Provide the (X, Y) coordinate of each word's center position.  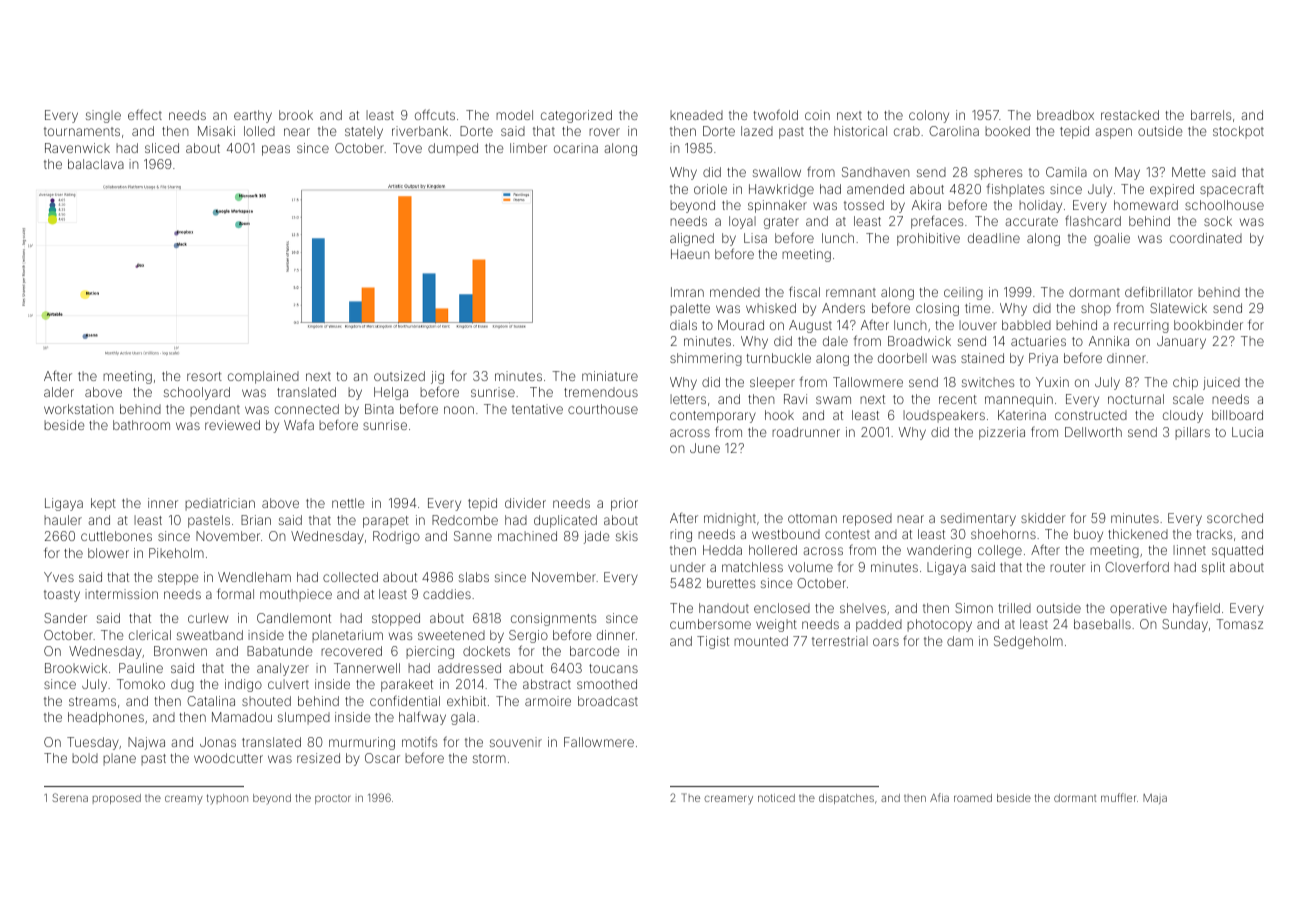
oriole (710, 189)
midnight (730, 519)
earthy (253, 116)
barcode (595, 651)
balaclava (96, 164)
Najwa (146, 743)
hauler (63, 520)
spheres (998, 173)
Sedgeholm (1028, 642)
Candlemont (294, 618)
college (1000, 551)
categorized (576, 116)
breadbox (1065, 115)
